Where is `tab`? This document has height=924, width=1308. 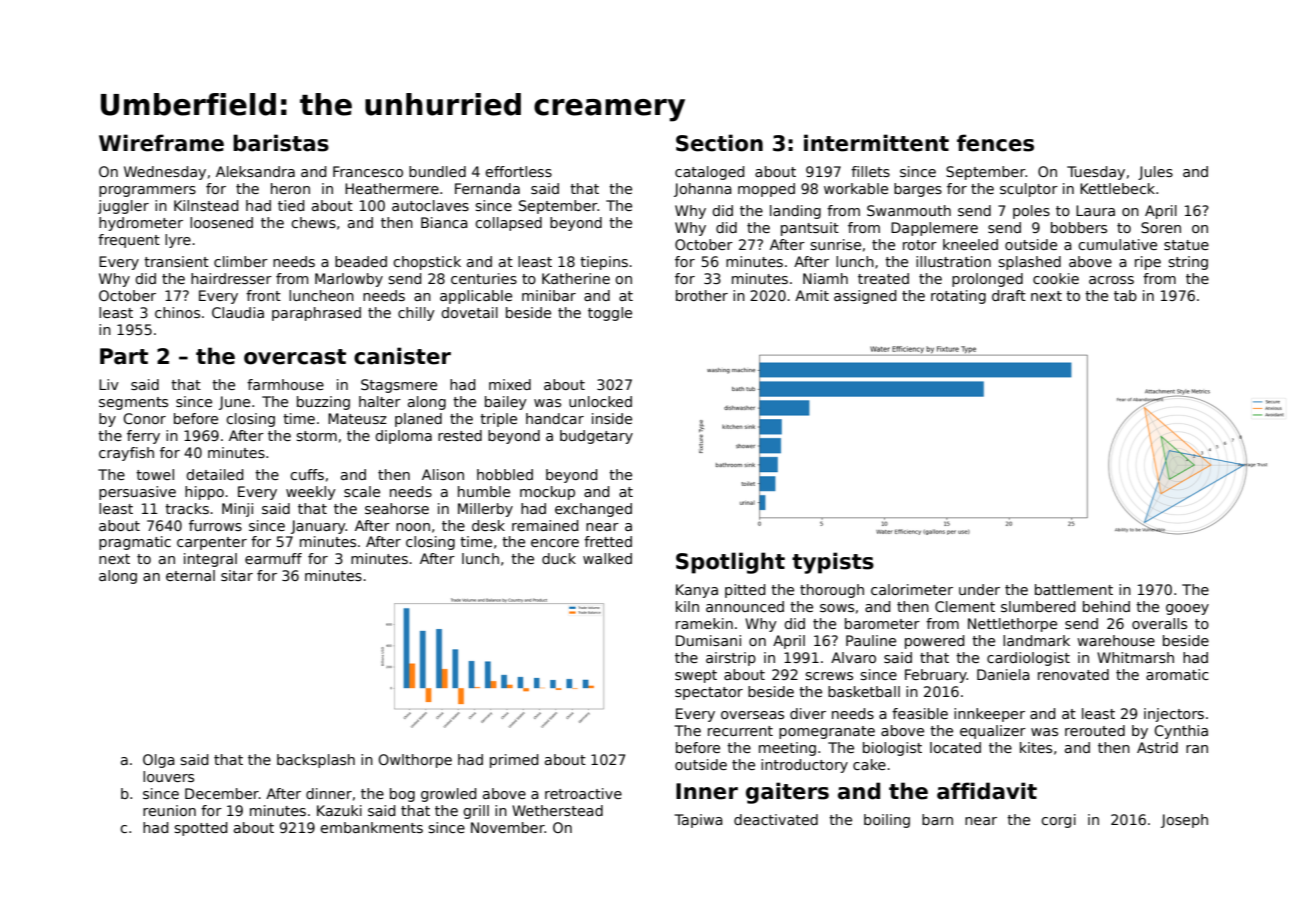
tab is located at coordinates (1125, 295).
